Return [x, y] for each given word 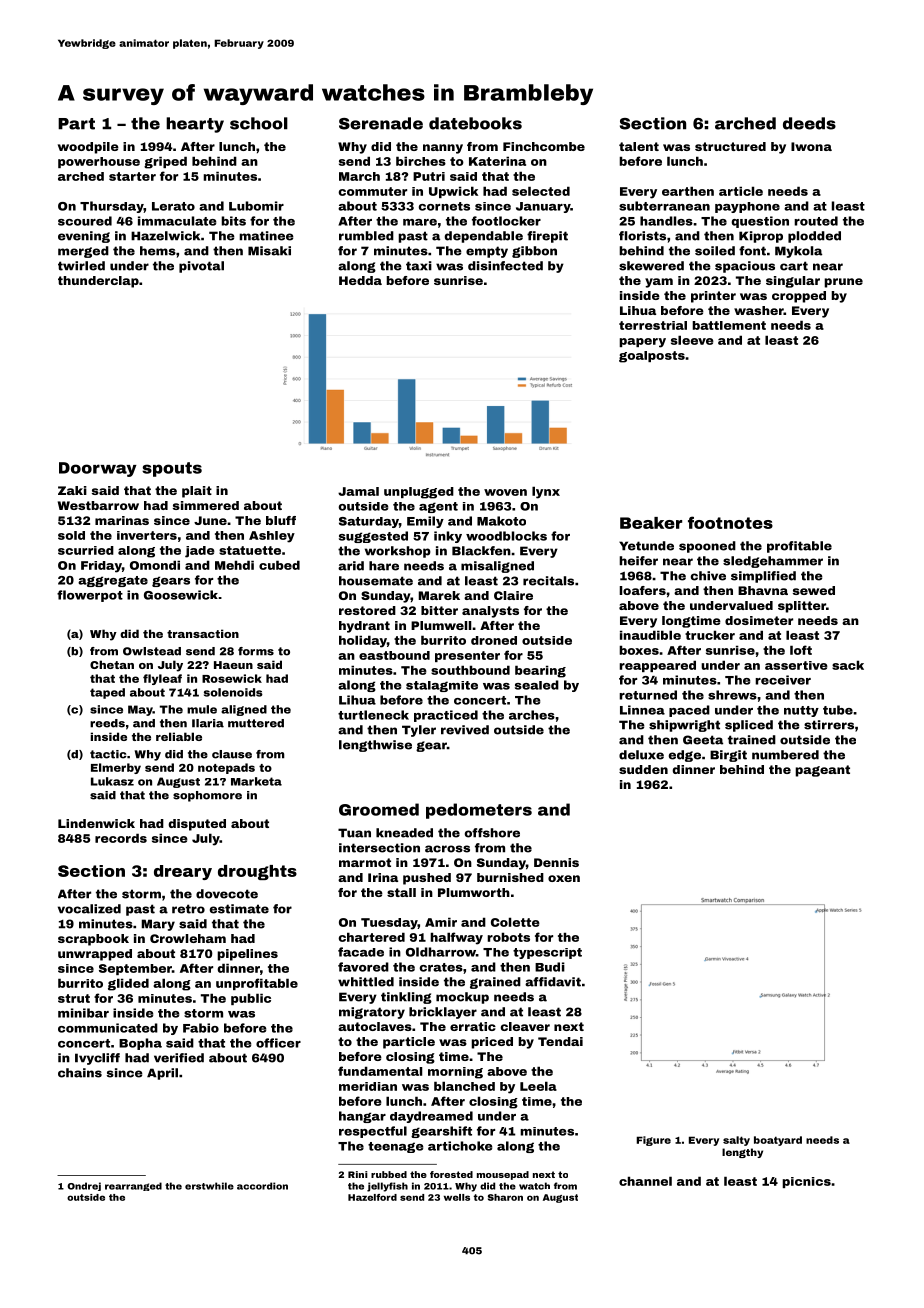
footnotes [730, 522]
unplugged [419, 493]
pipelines [247, 955]
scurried [86, 550]
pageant [822, 771]
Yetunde [646, 546]
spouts [172, 469]
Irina [383, 877]
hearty [195, 125]
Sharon [505, 1197]
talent [639, 146]
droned [494, 640]
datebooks [475, 123]
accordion [262, 1186]
